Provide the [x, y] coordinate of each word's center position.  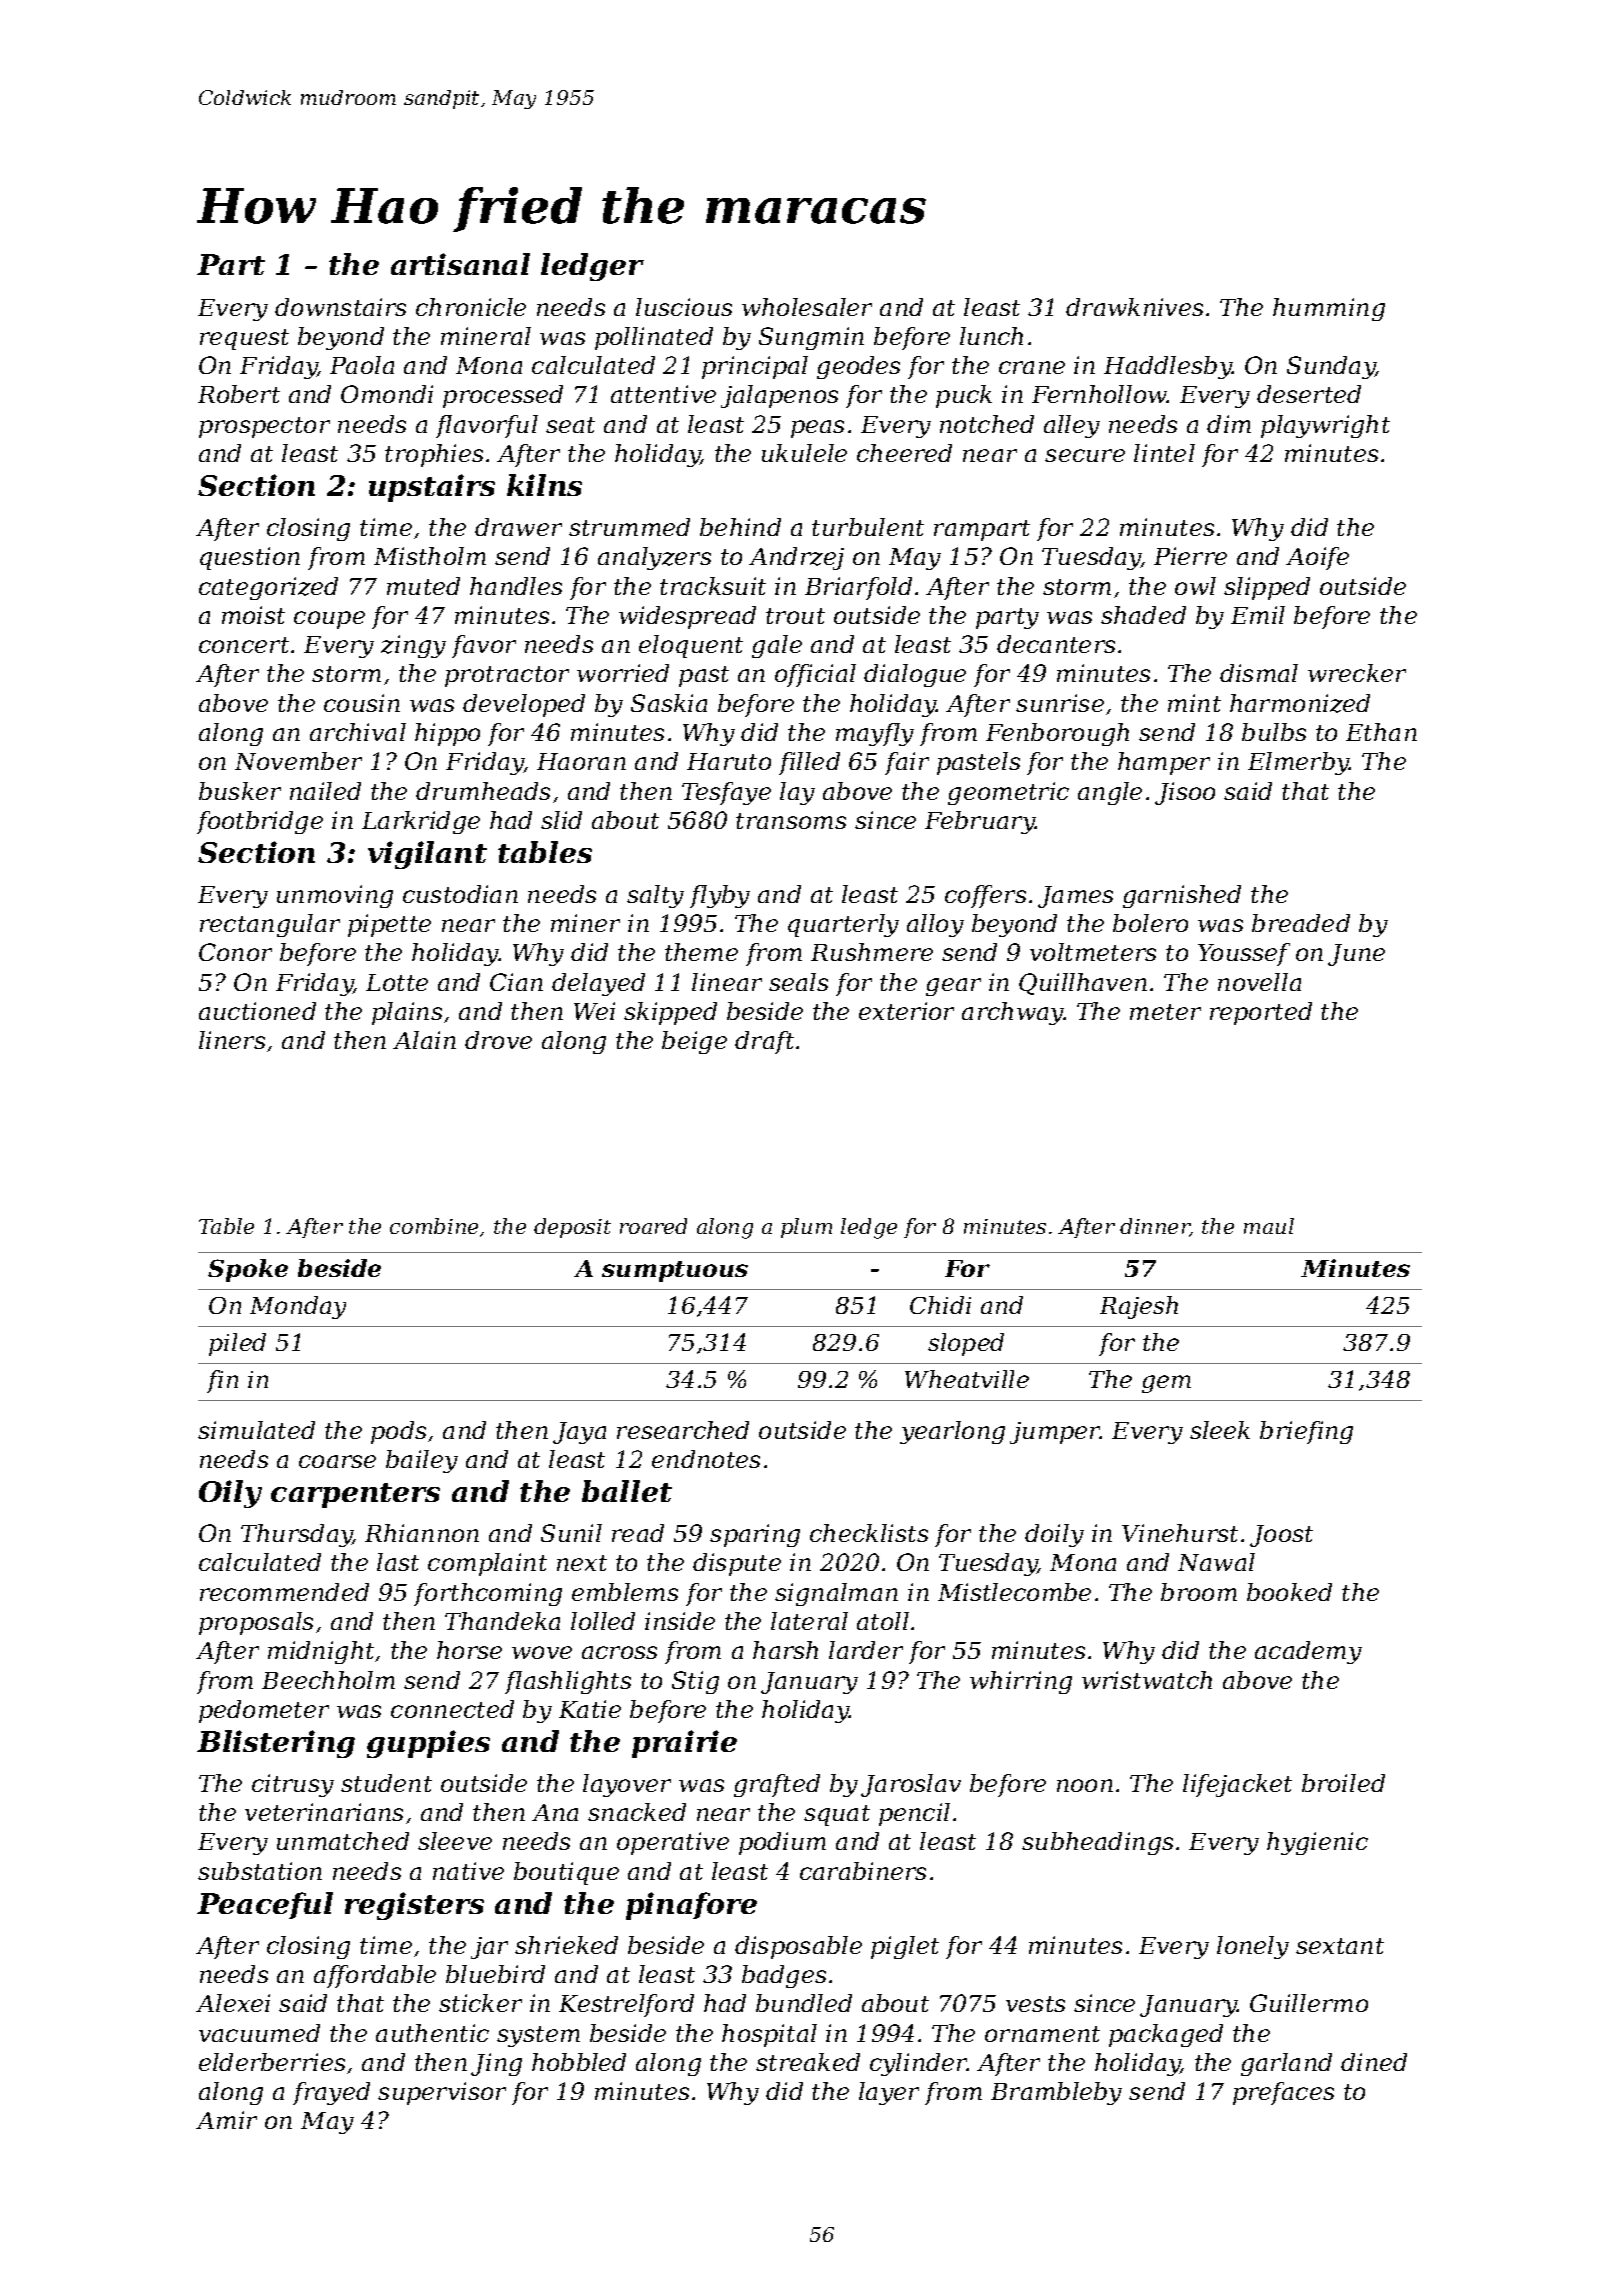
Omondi [387, 394]
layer [889, 2093]
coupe [329, 620]
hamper [1164, 763]
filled [809, 763]
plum [806, 1228]
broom [1199, 1592]
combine [434, 1226]
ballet [627, 1491]
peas [817, 429]
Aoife [1317, 558]
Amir [226, 2120]
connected [452, 1709]
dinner [1155, 1227]
